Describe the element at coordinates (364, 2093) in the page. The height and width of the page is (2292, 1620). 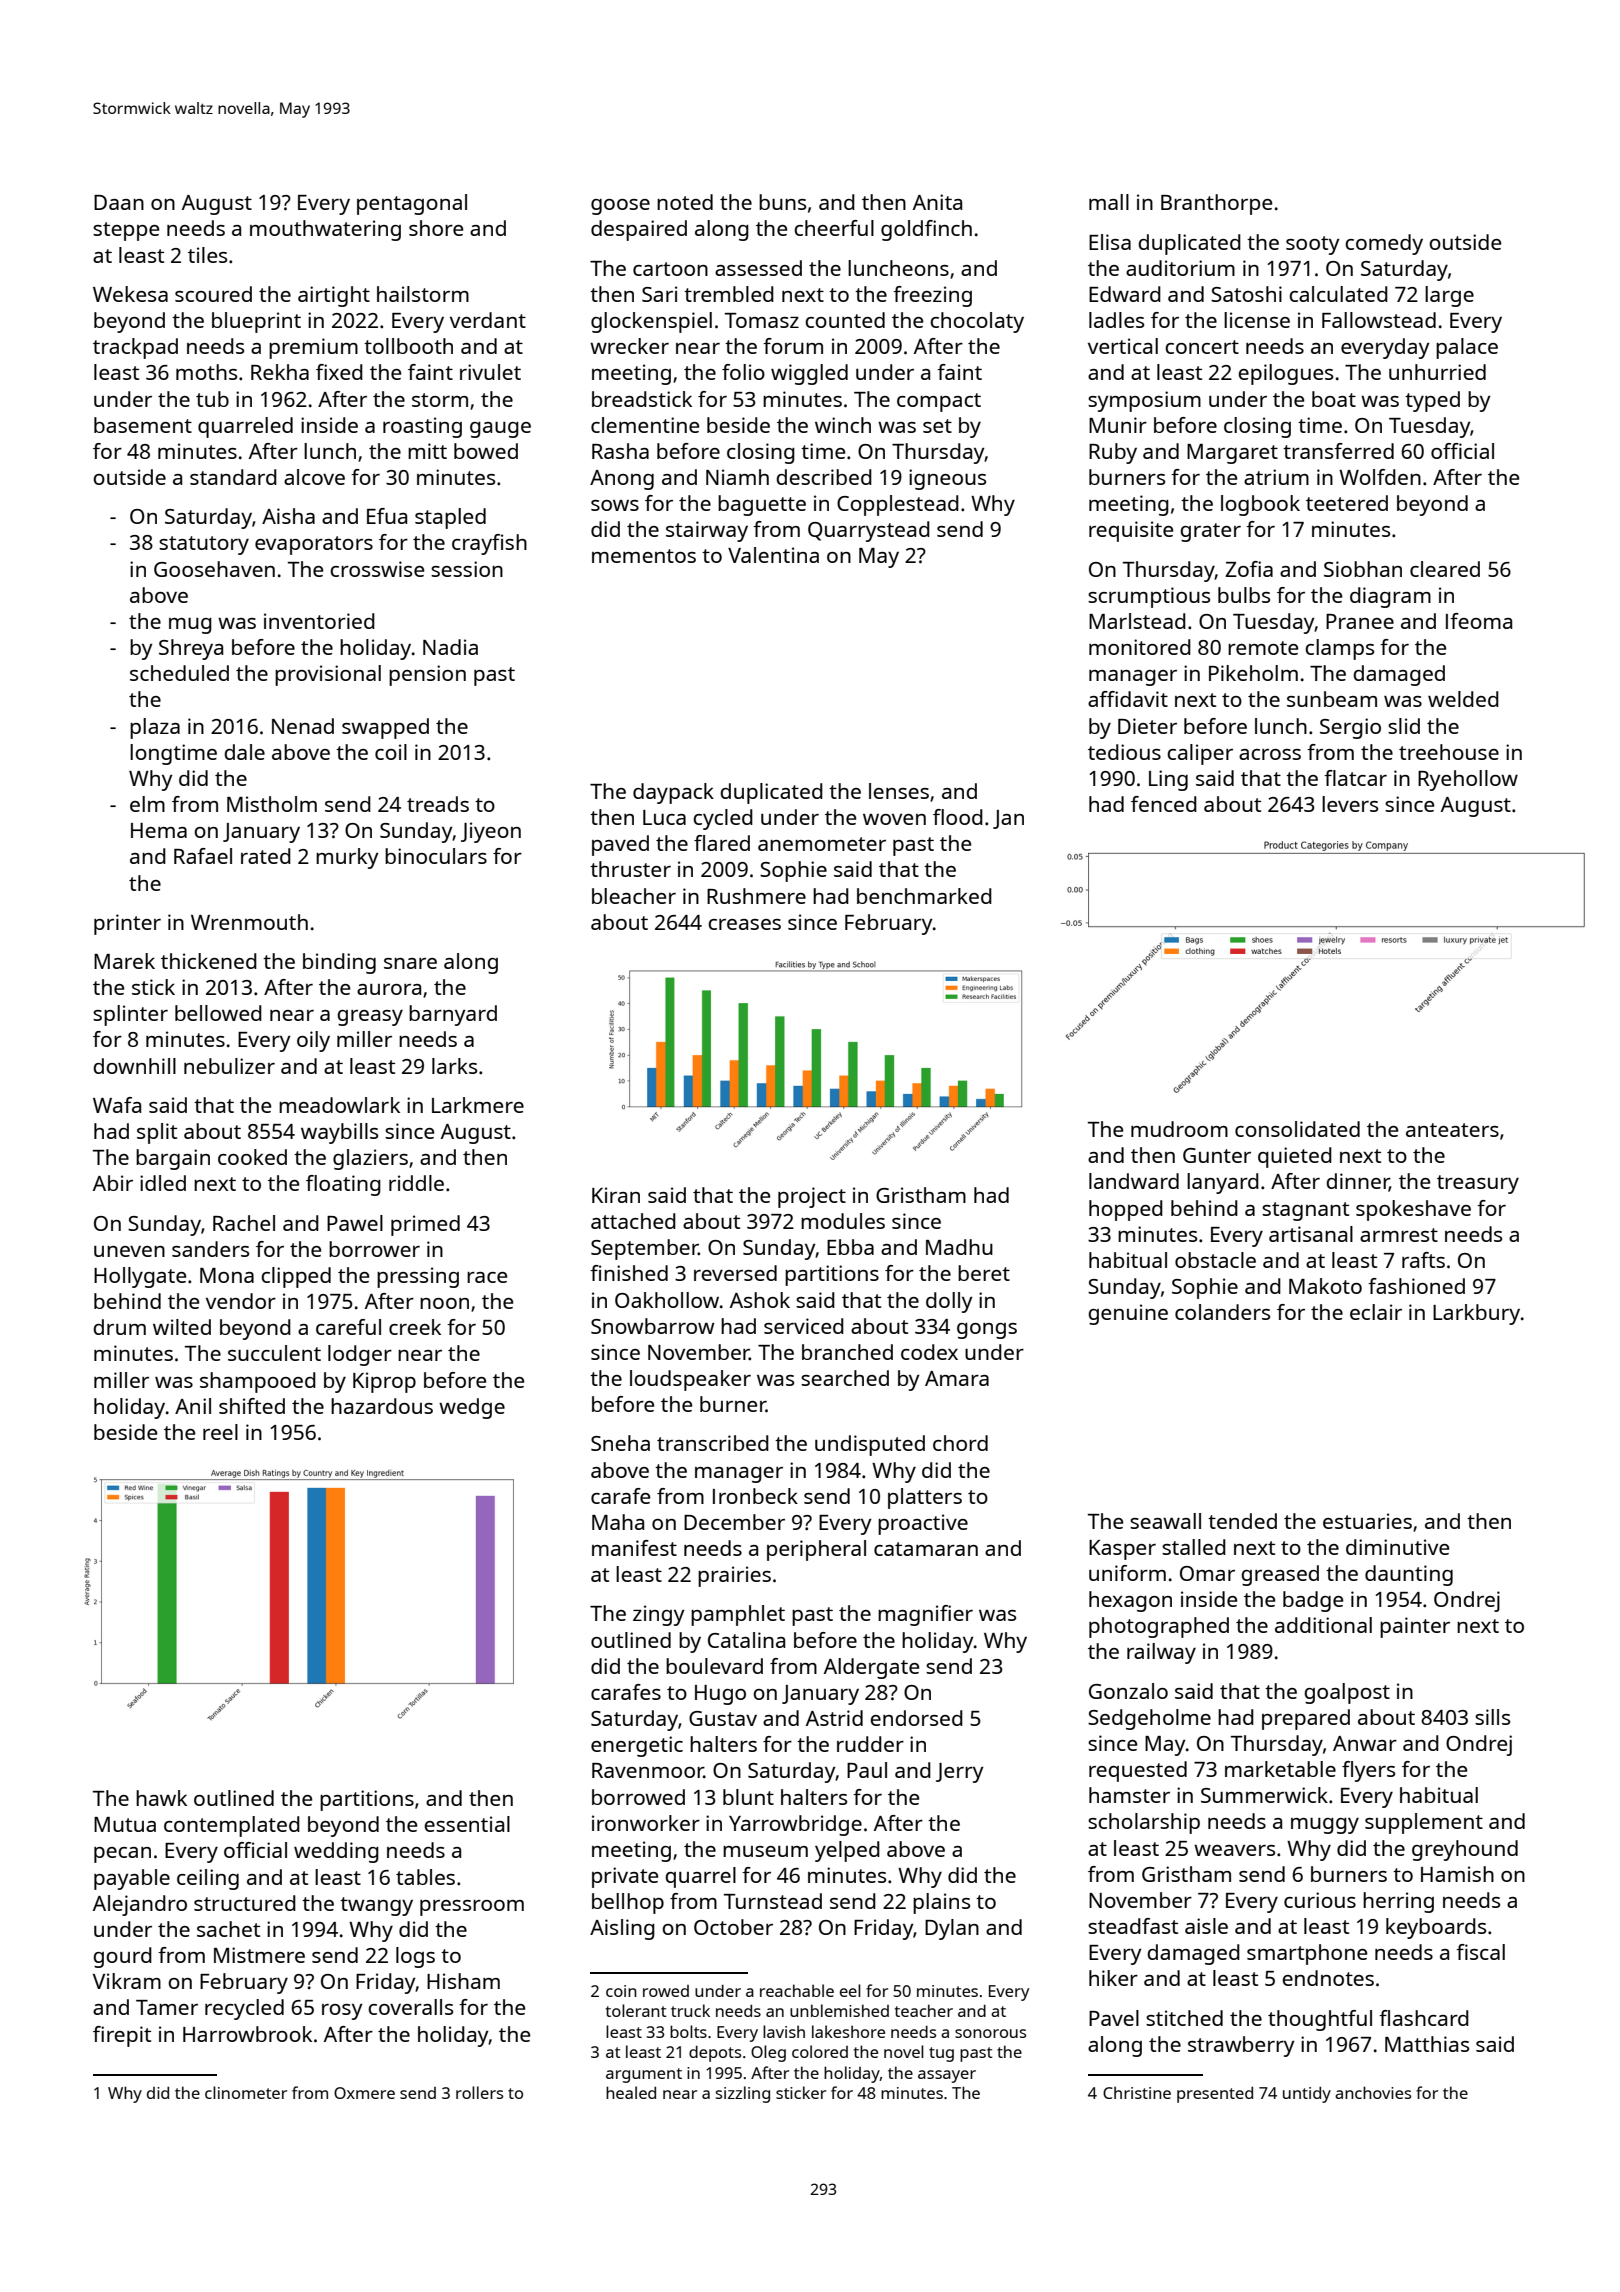
I see `Oxmere` at that location.
